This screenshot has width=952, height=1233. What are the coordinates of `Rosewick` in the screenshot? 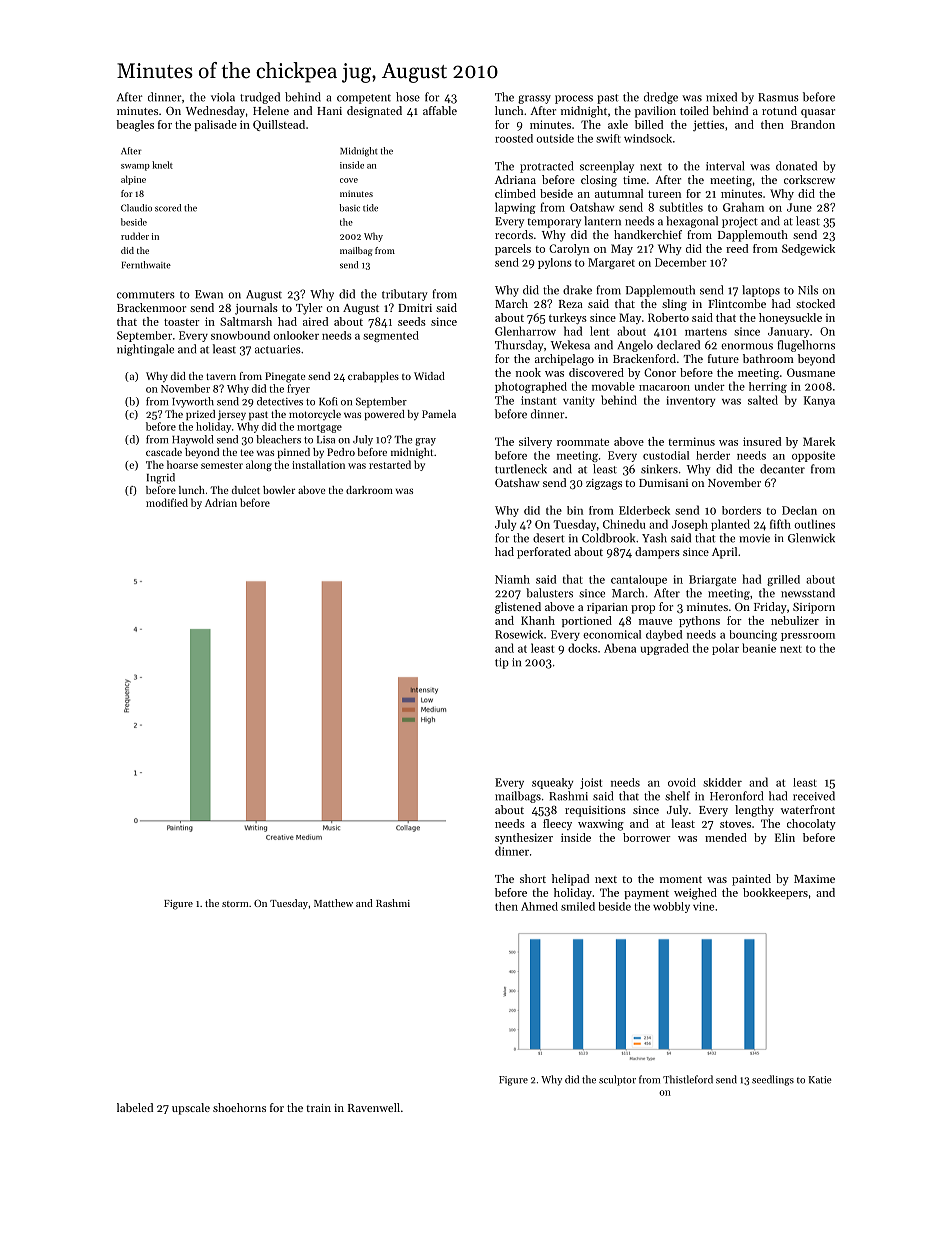 It's located at (519, 634).
